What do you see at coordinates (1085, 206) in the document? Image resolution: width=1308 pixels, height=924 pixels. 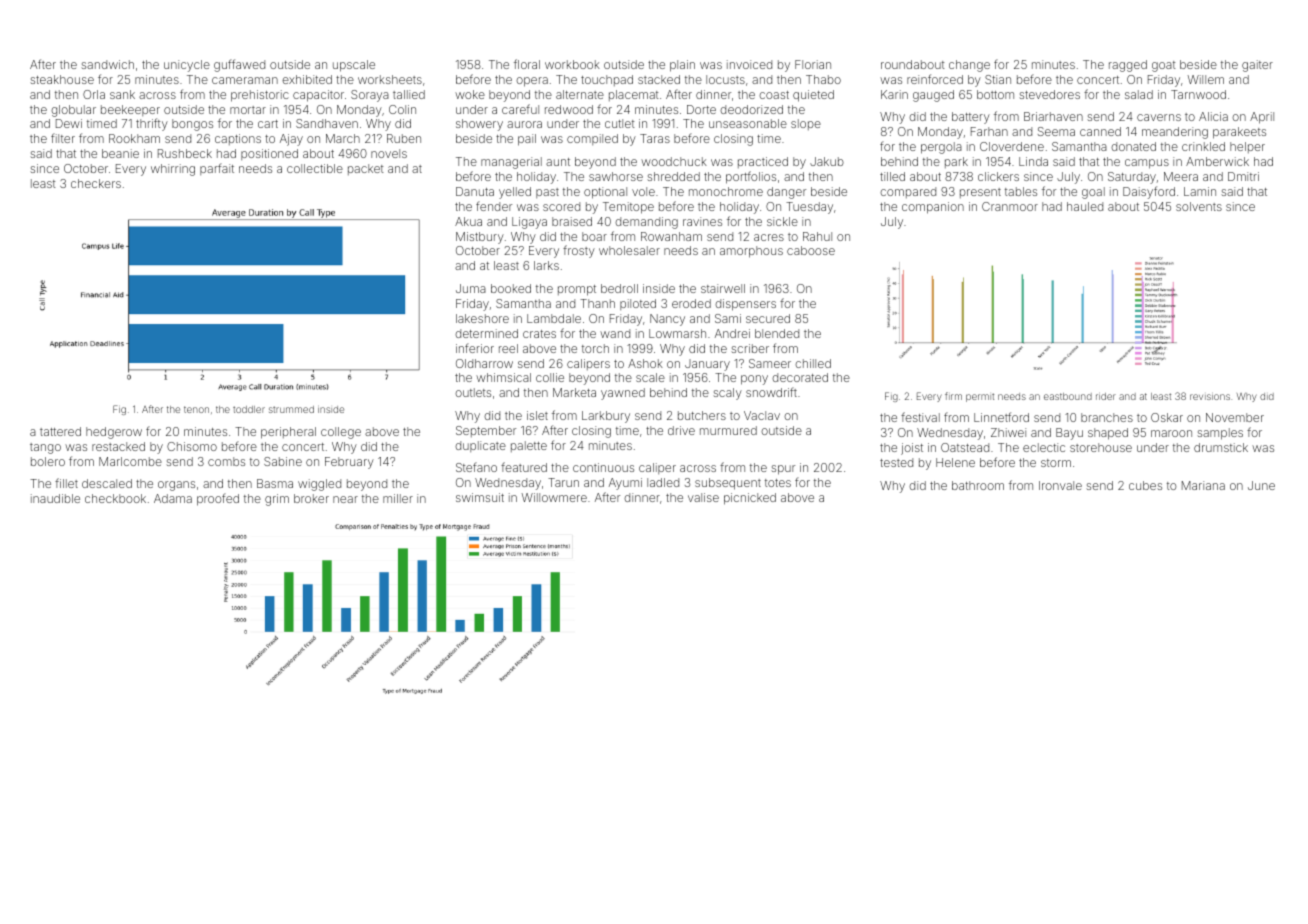 I see `hauled` at bounding box center [1085, 206].
